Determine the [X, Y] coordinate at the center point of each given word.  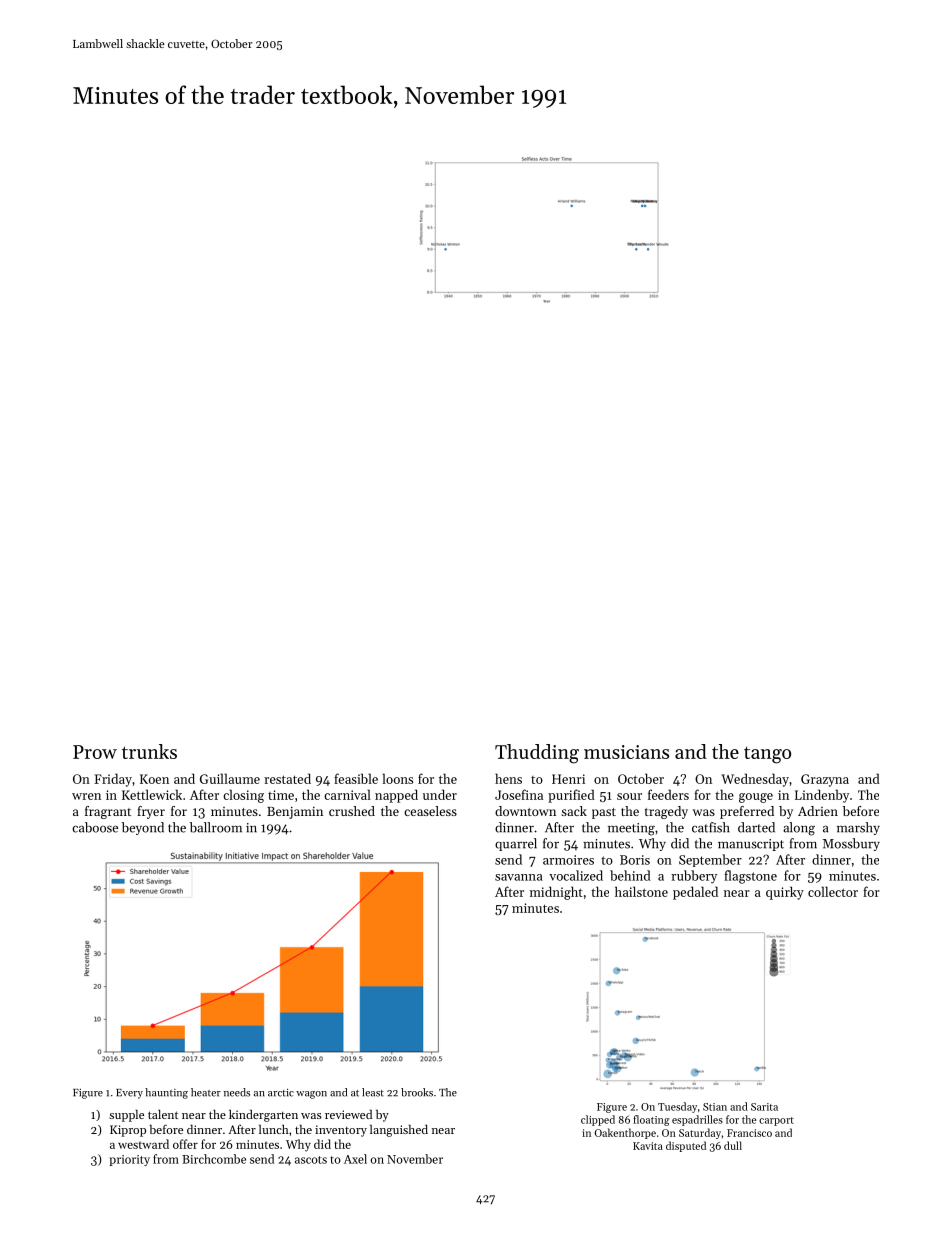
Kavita [648, 1146]
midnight [556, 893]
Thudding [537, 754]
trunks [149, 751]
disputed [686, 1146]
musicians [626, 752]
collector [833, 891]
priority [129, 1160]
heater [206, 1092]
